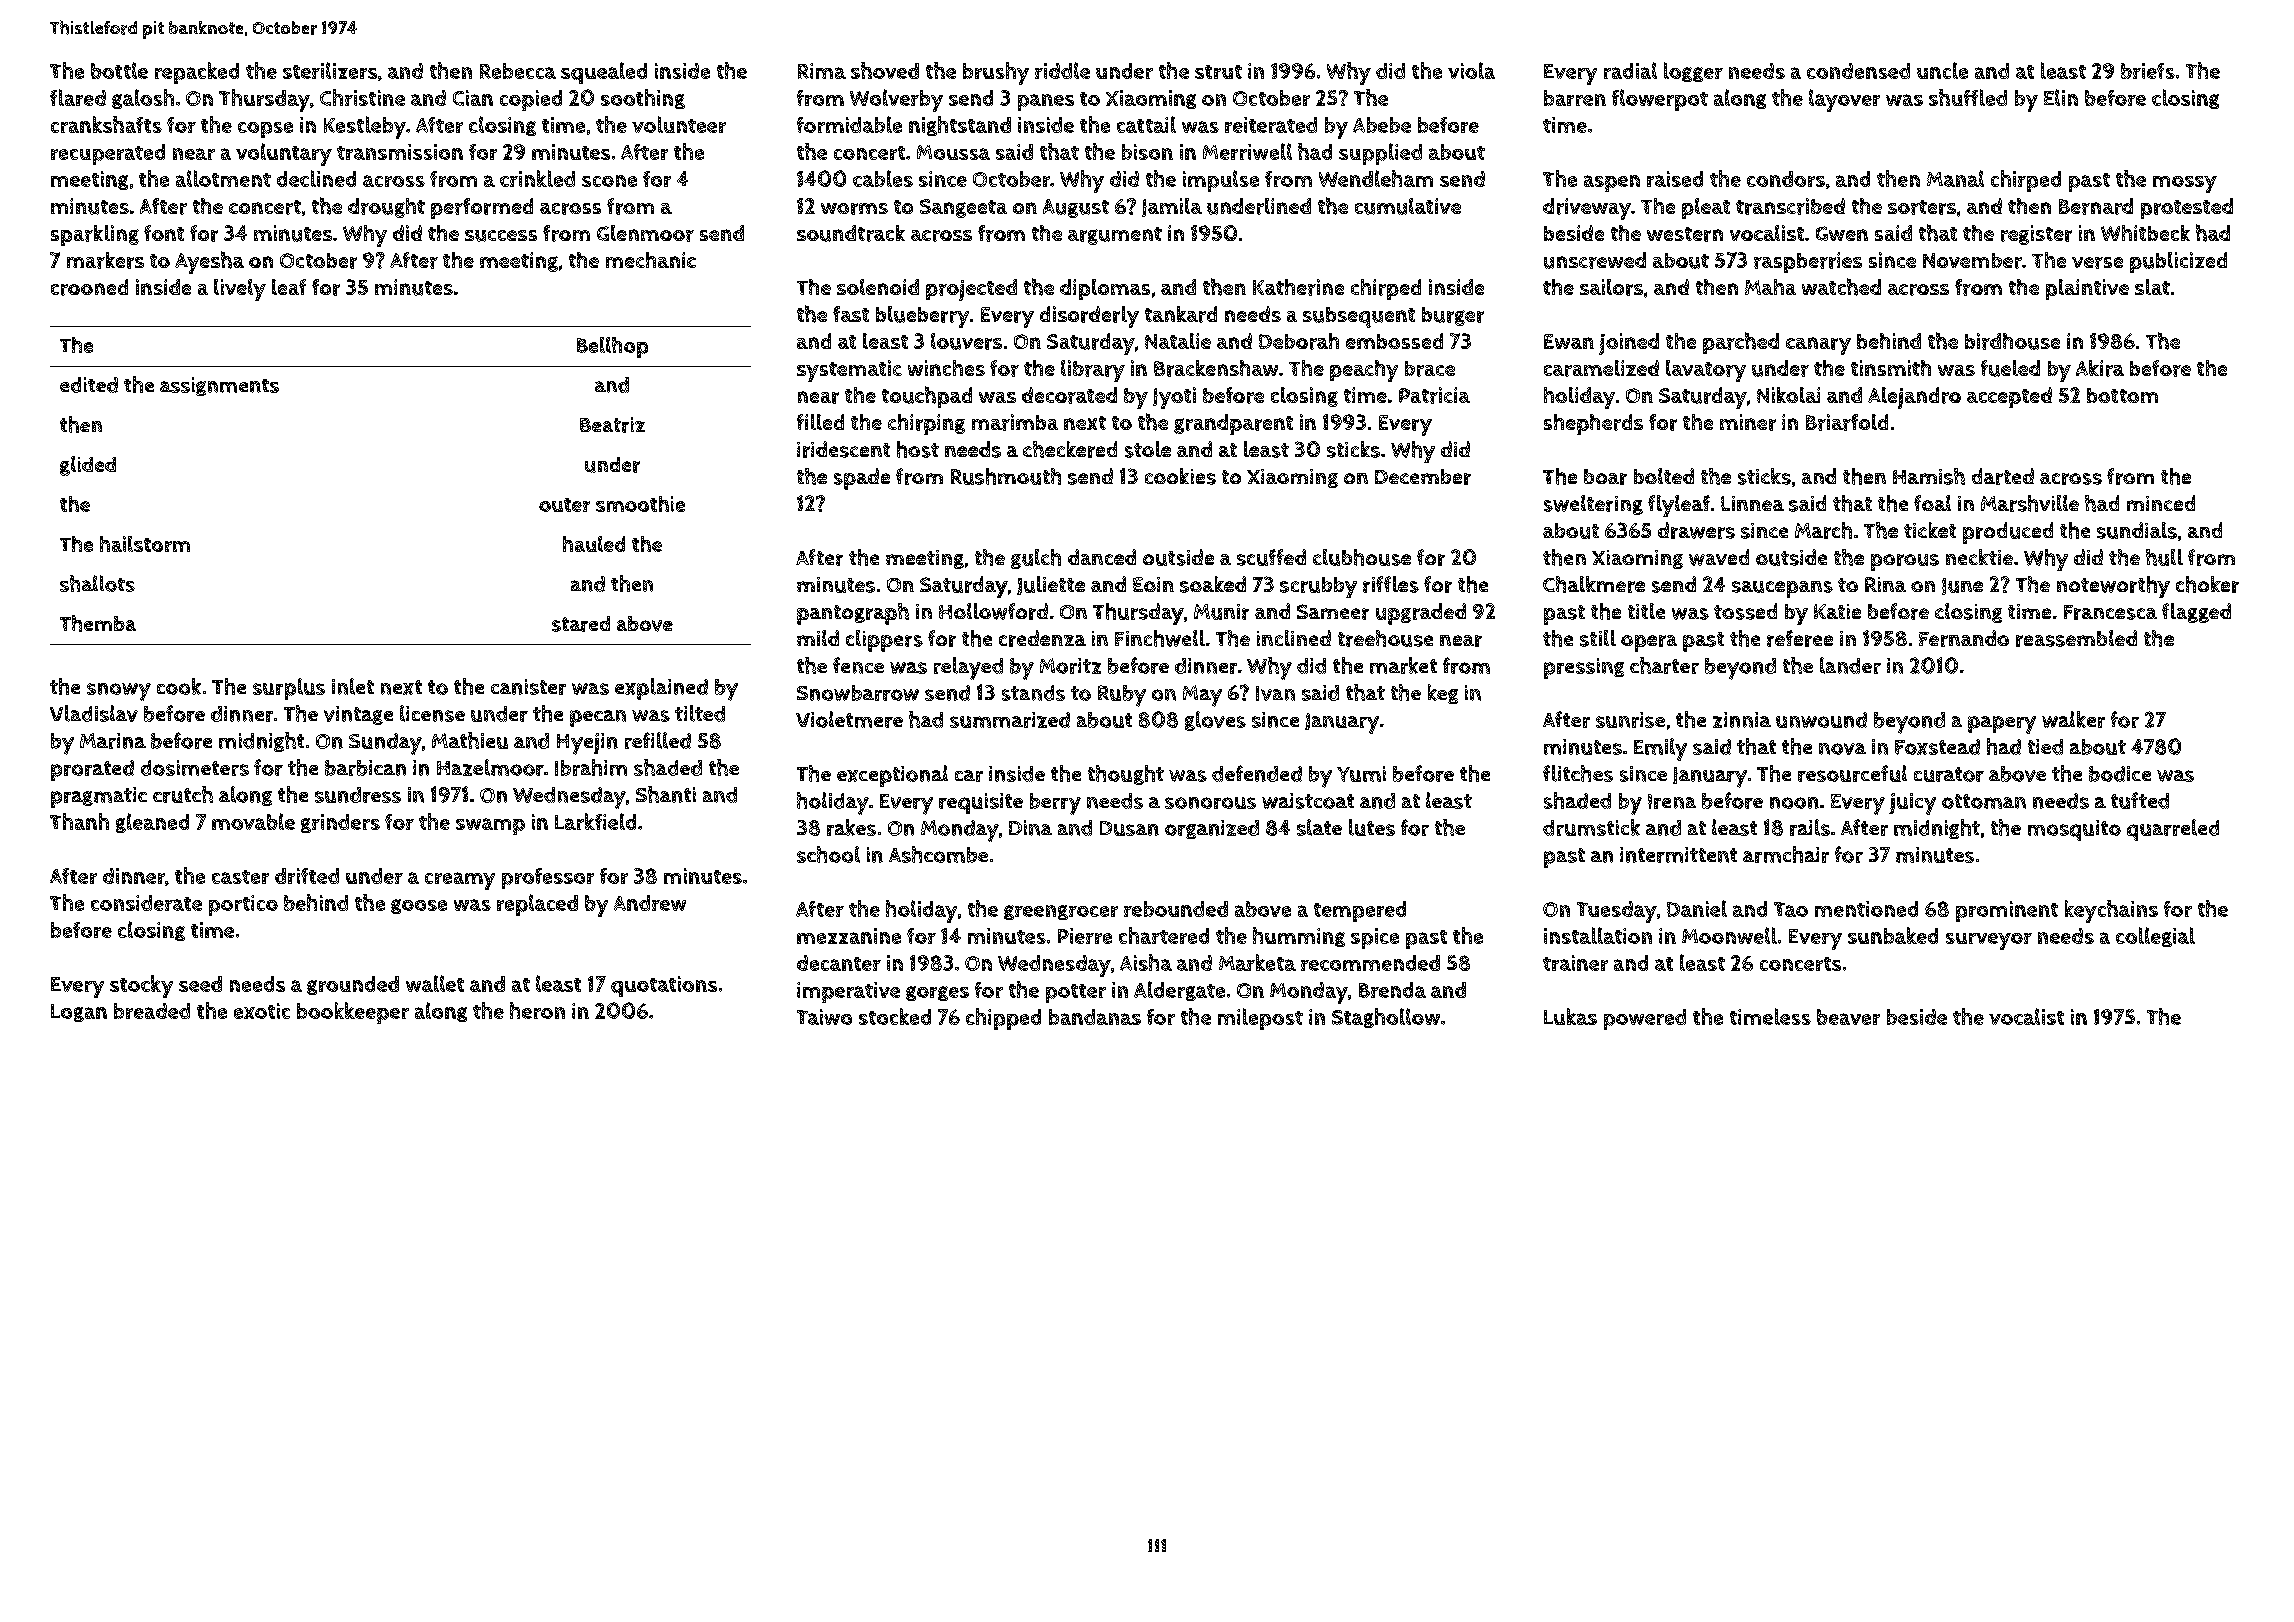  What do you see at coordinates (1030, 828) in the page?
I see `Dina` at bounding box center [1030, 828].
